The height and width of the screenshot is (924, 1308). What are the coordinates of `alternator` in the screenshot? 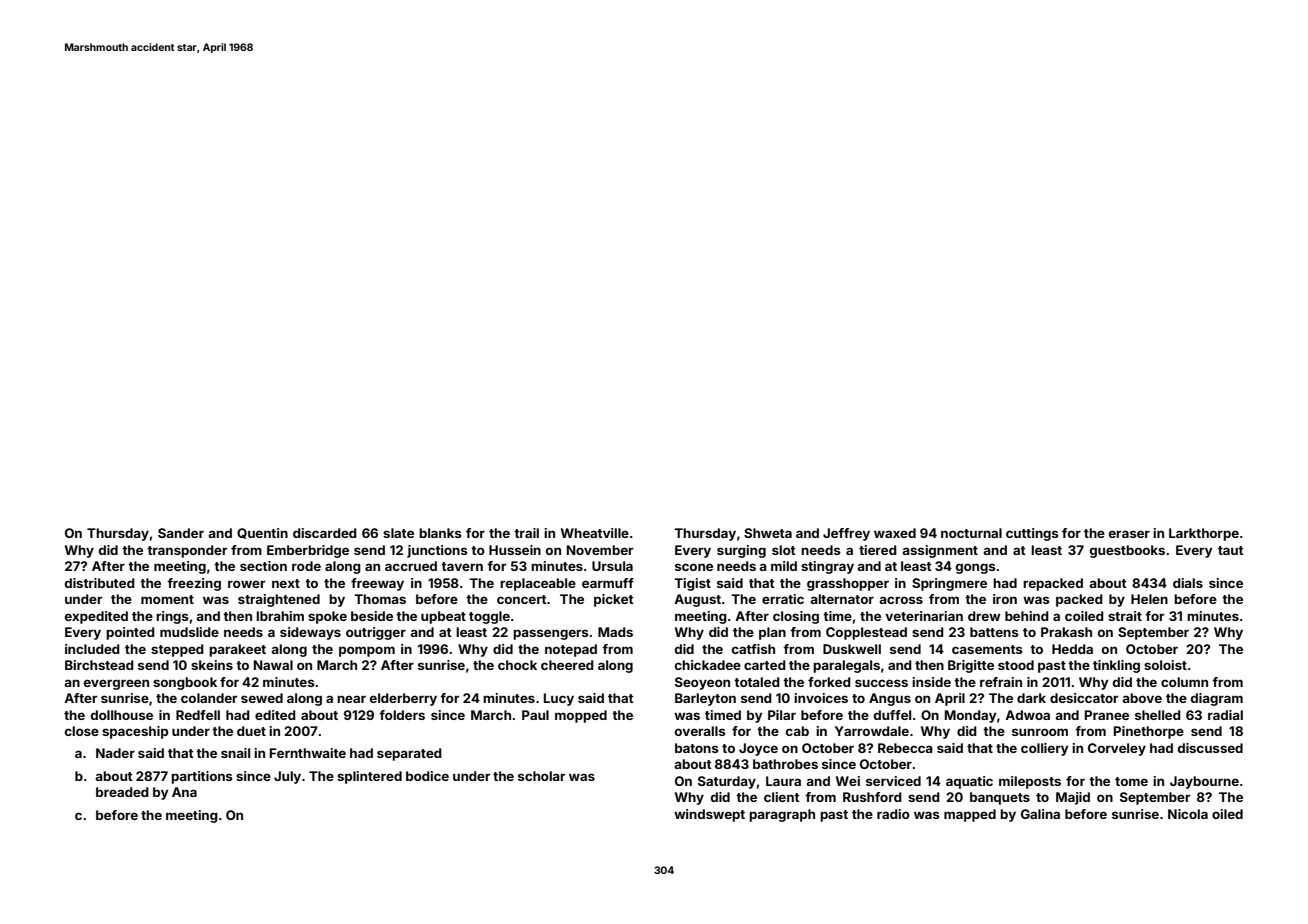 It's located at (842, 599).
